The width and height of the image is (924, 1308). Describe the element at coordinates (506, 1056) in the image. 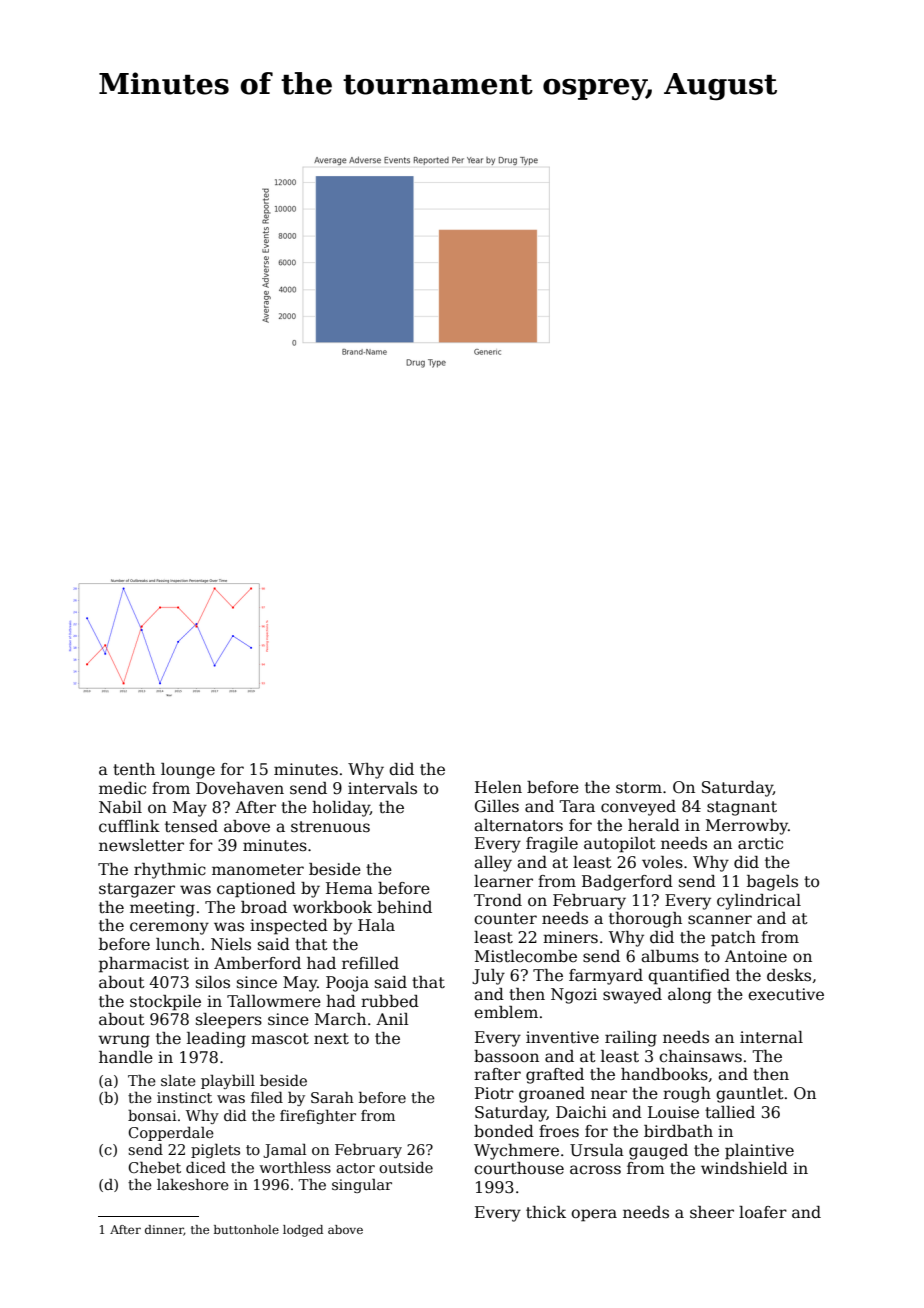

I see `bassoon` at that location.
